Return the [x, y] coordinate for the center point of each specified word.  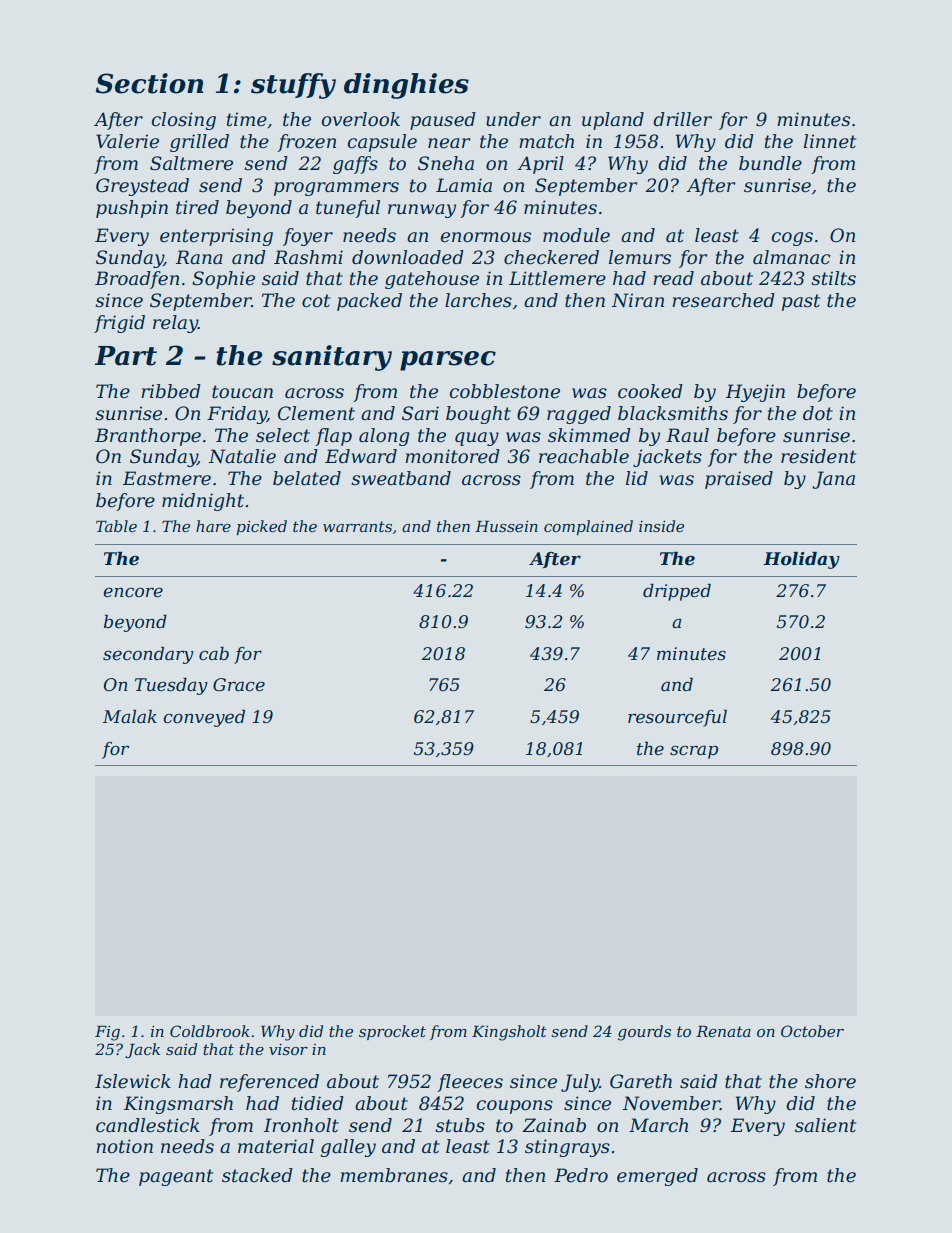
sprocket [392, 1032]
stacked [257, 1175]
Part [126, 356]
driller [682, 119]
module [576, 235]
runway [422, 211]
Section [150, 83]
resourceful [677, 718]
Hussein [506, 526]
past [801, 302]
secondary [148, 655]
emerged [657, 1177]
